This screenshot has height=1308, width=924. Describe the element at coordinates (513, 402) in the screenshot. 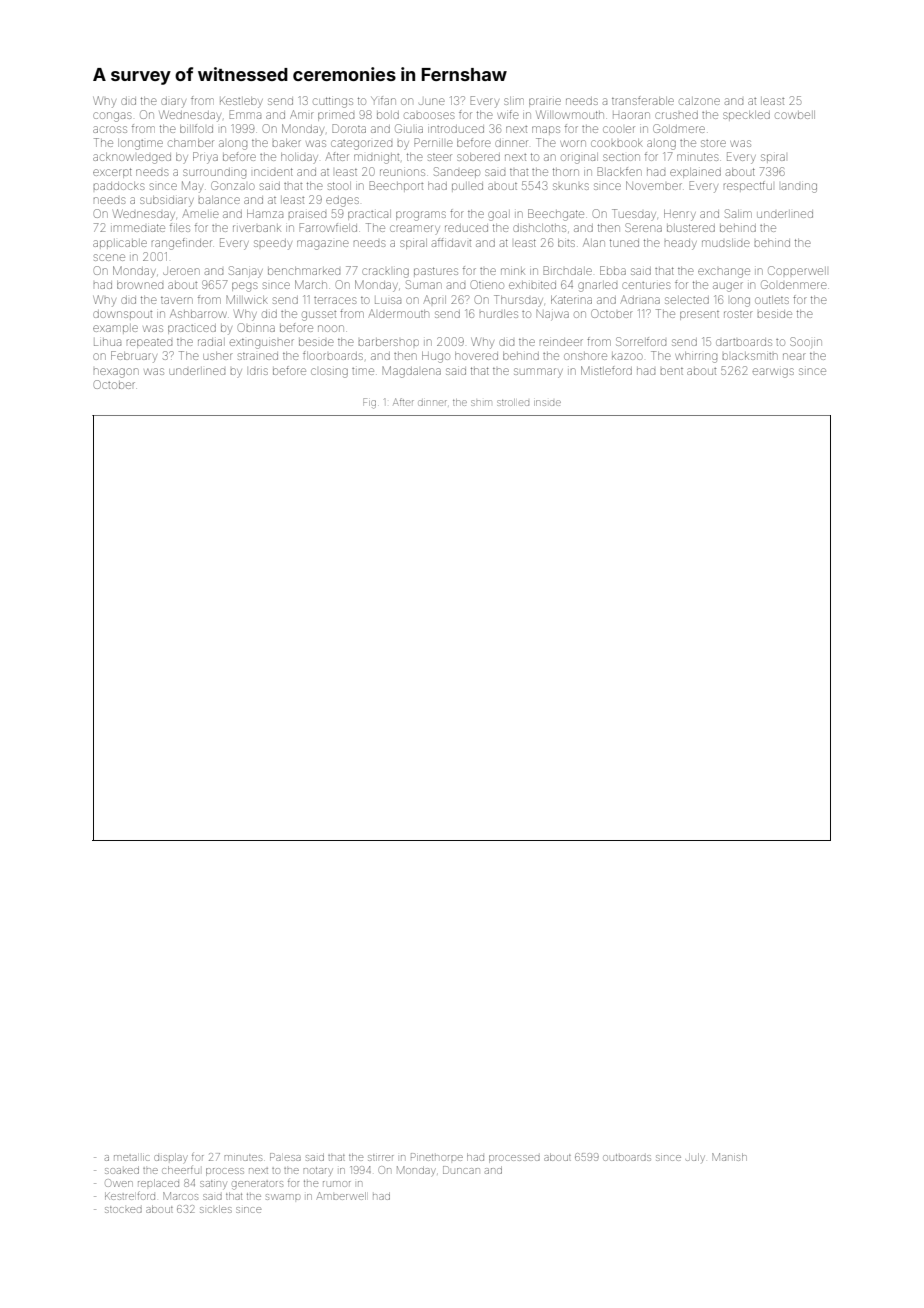

I see `strolled` at that location.
